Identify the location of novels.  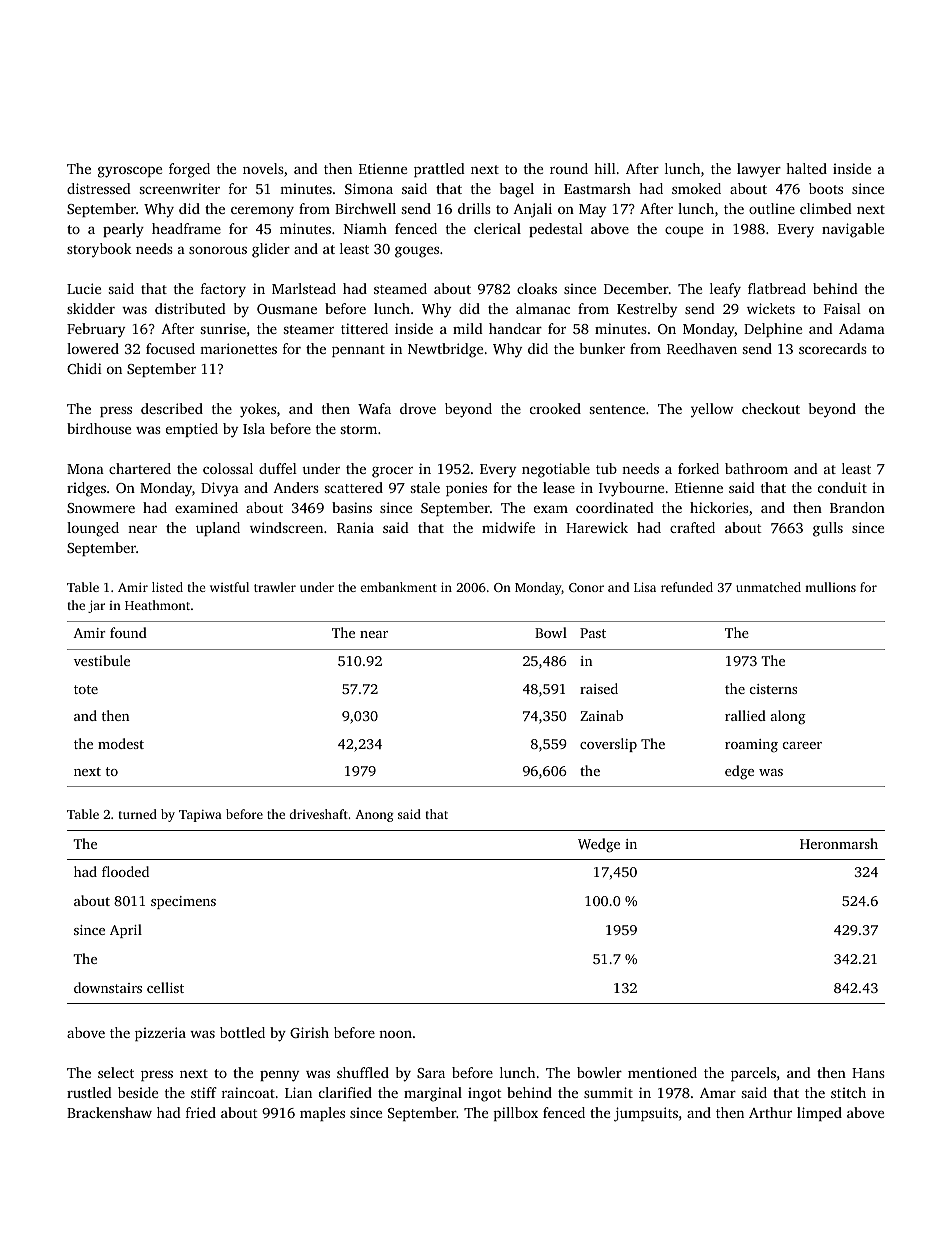
(263, 168).
